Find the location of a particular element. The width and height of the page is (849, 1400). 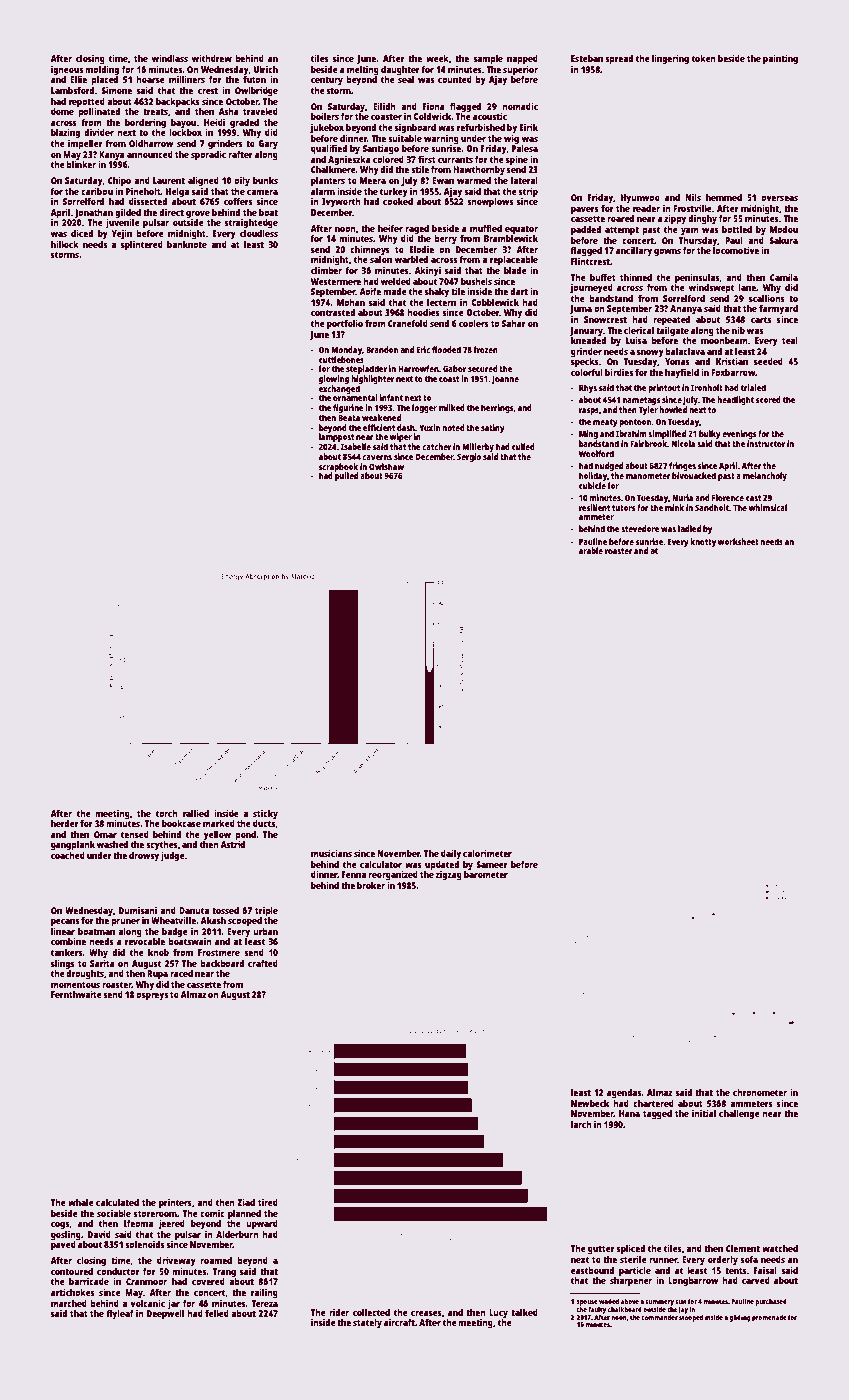

hemmed is located at coordinates (724, 197).
